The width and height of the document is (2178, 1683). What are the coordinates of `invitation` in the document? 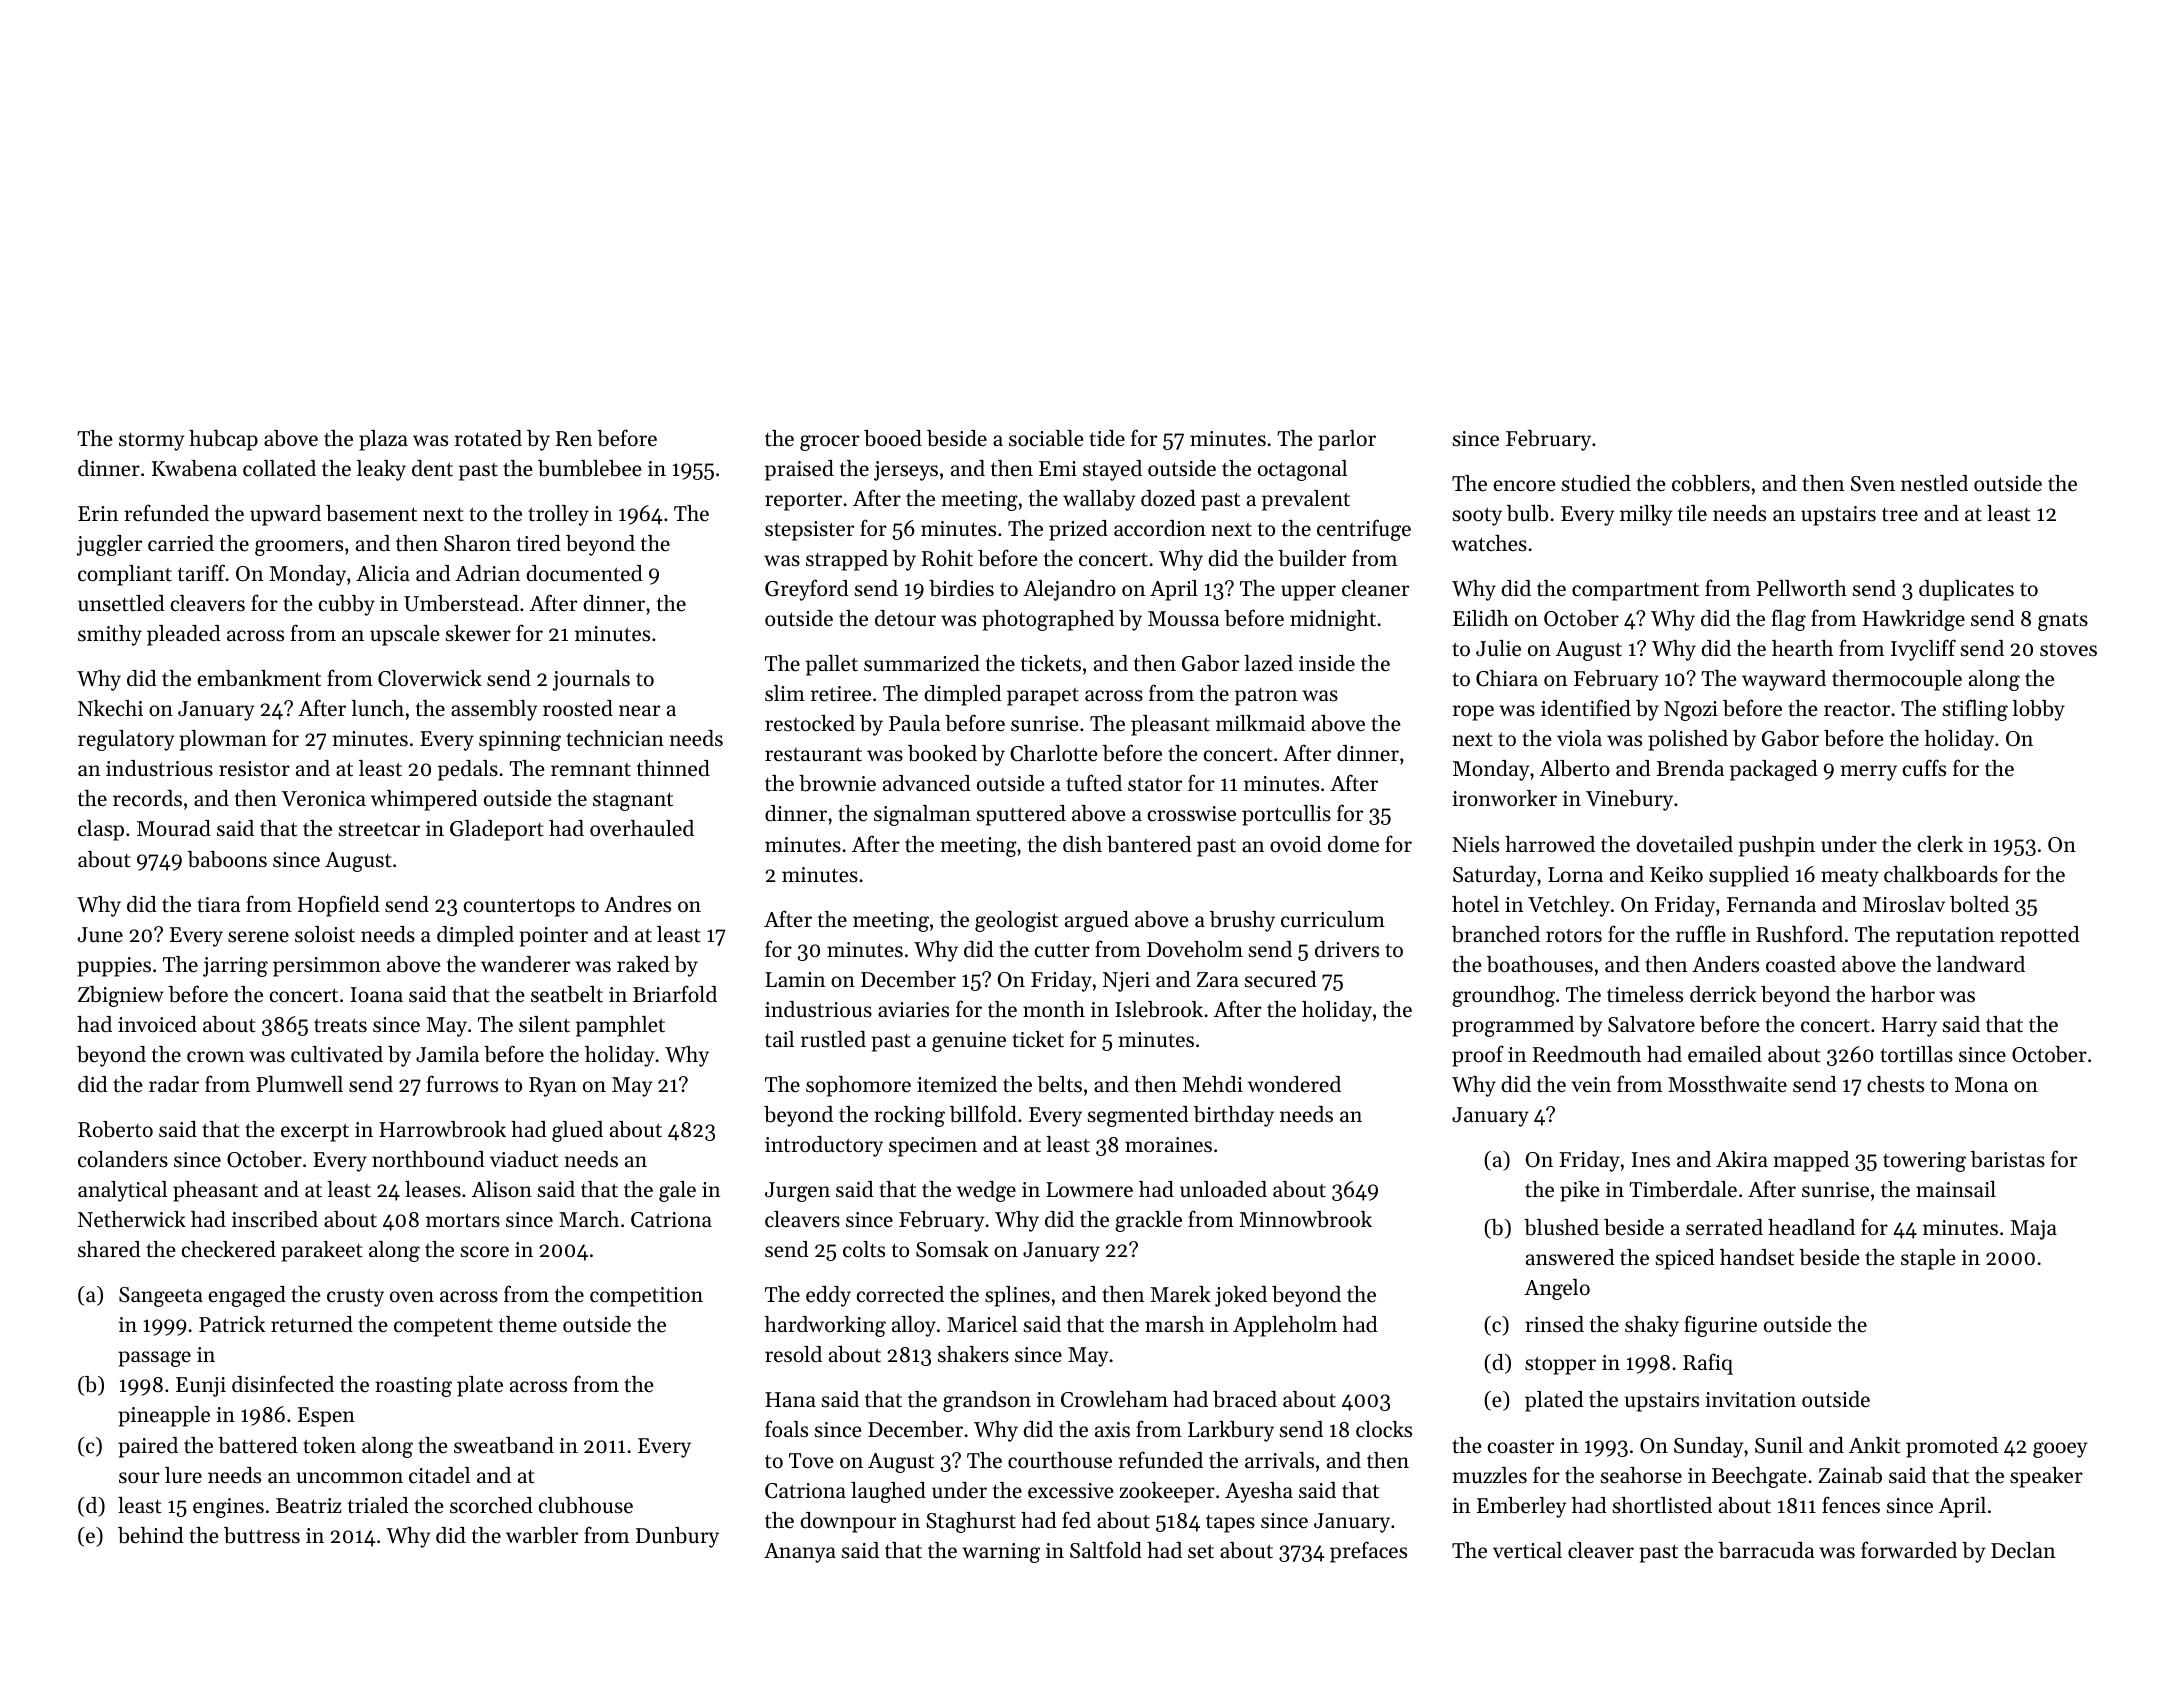 It's located at (1750, 1399).
